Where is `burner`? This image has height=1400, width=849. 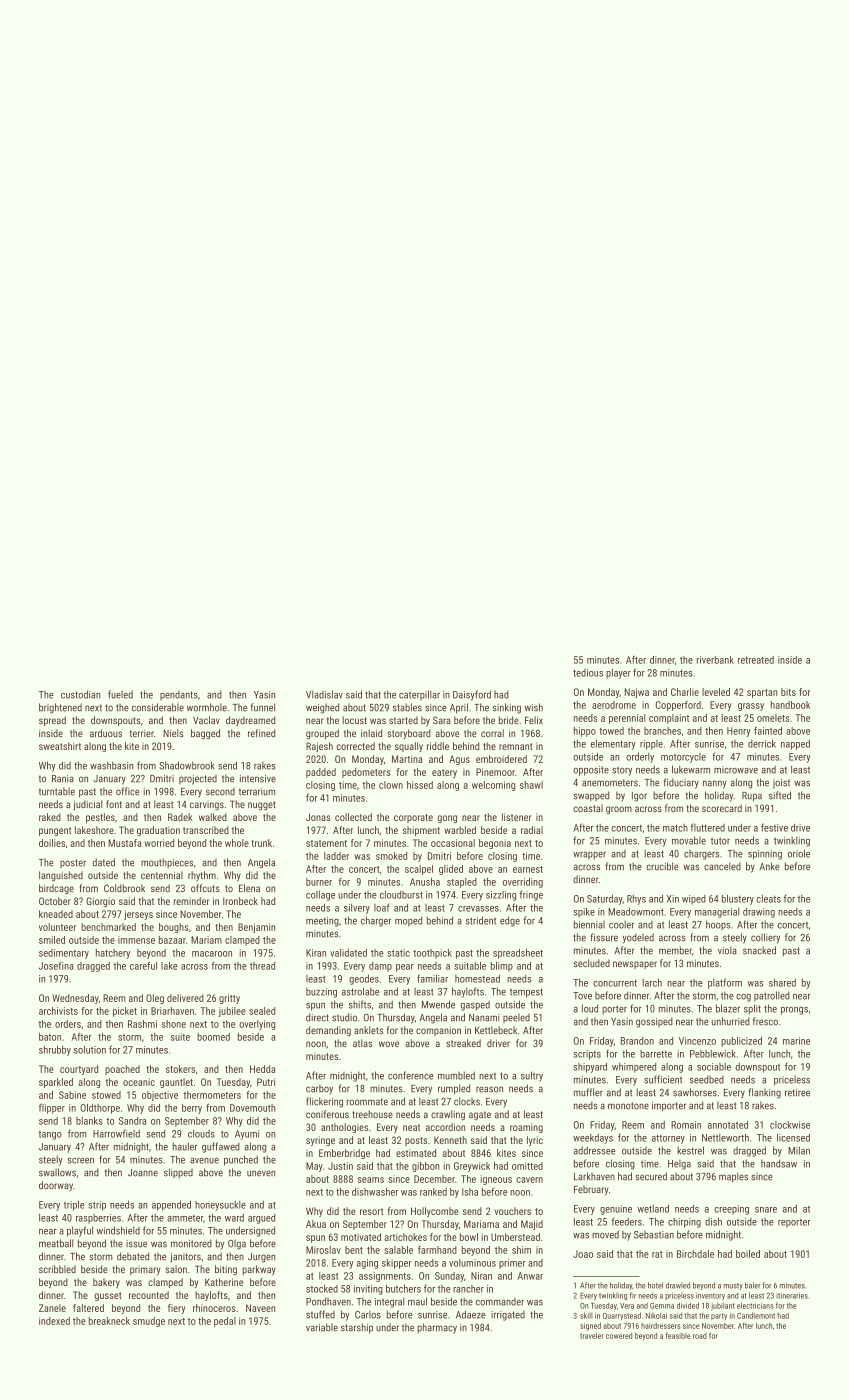
burner is located at coordinates (319, 882).
